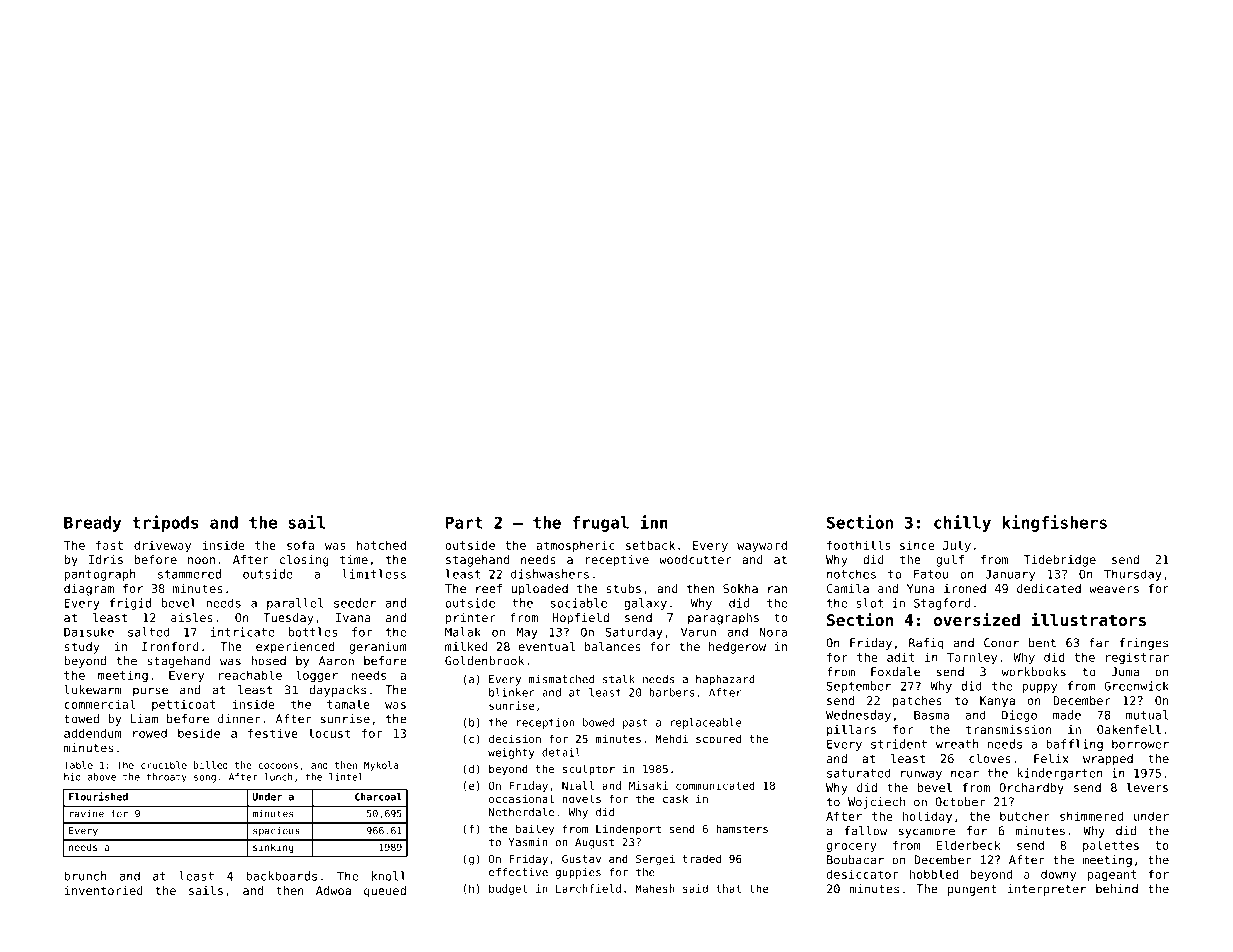 This screenshot has width=1233, height=952. I want to click on blinker, so click(512, 692).
